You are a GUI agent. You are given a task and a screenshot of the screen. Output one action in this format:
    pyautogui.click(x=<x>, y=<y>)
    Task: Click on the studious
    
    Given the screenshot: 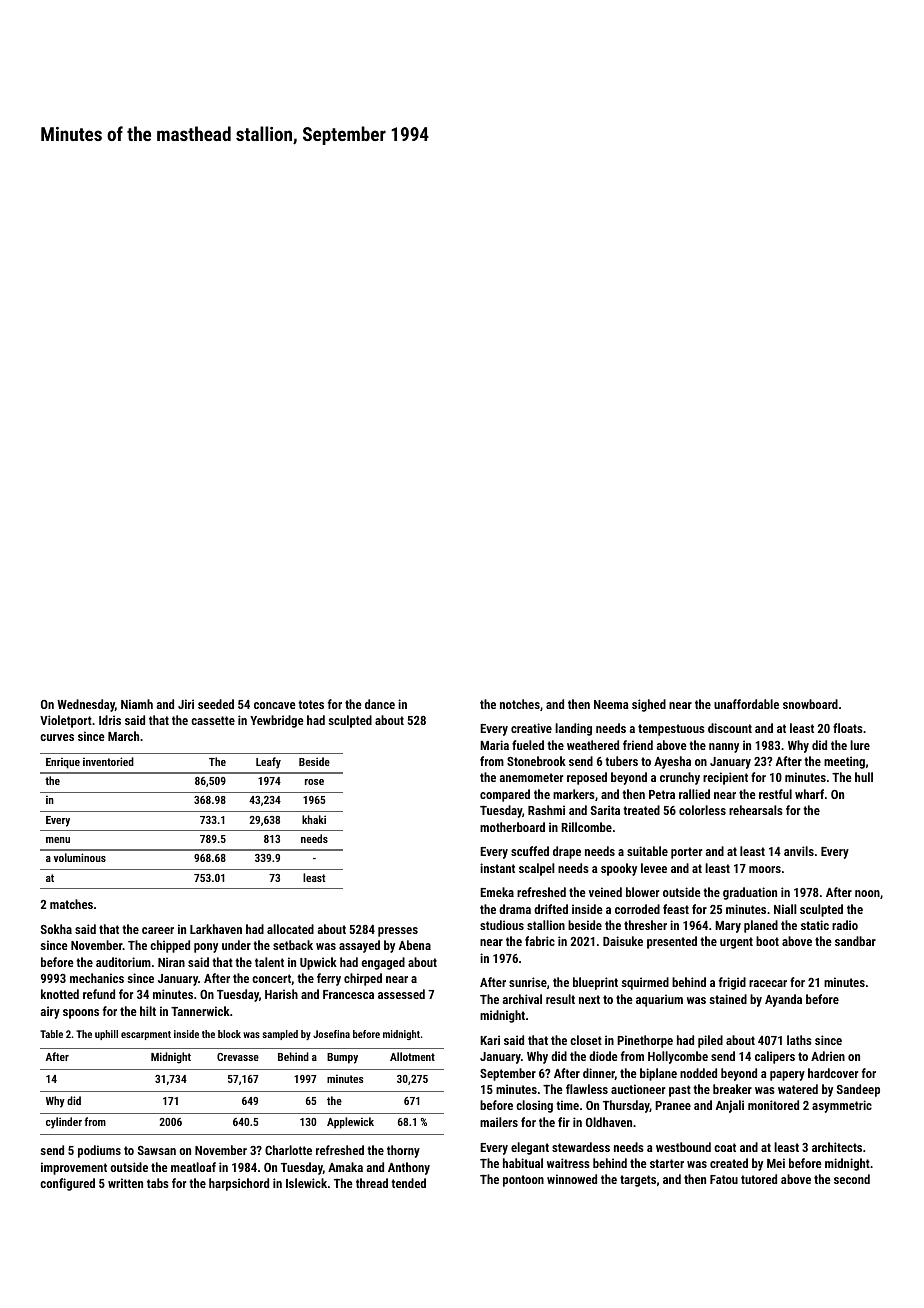 What is the action you would take?
    pyautogui.click(x=502, y=925)
